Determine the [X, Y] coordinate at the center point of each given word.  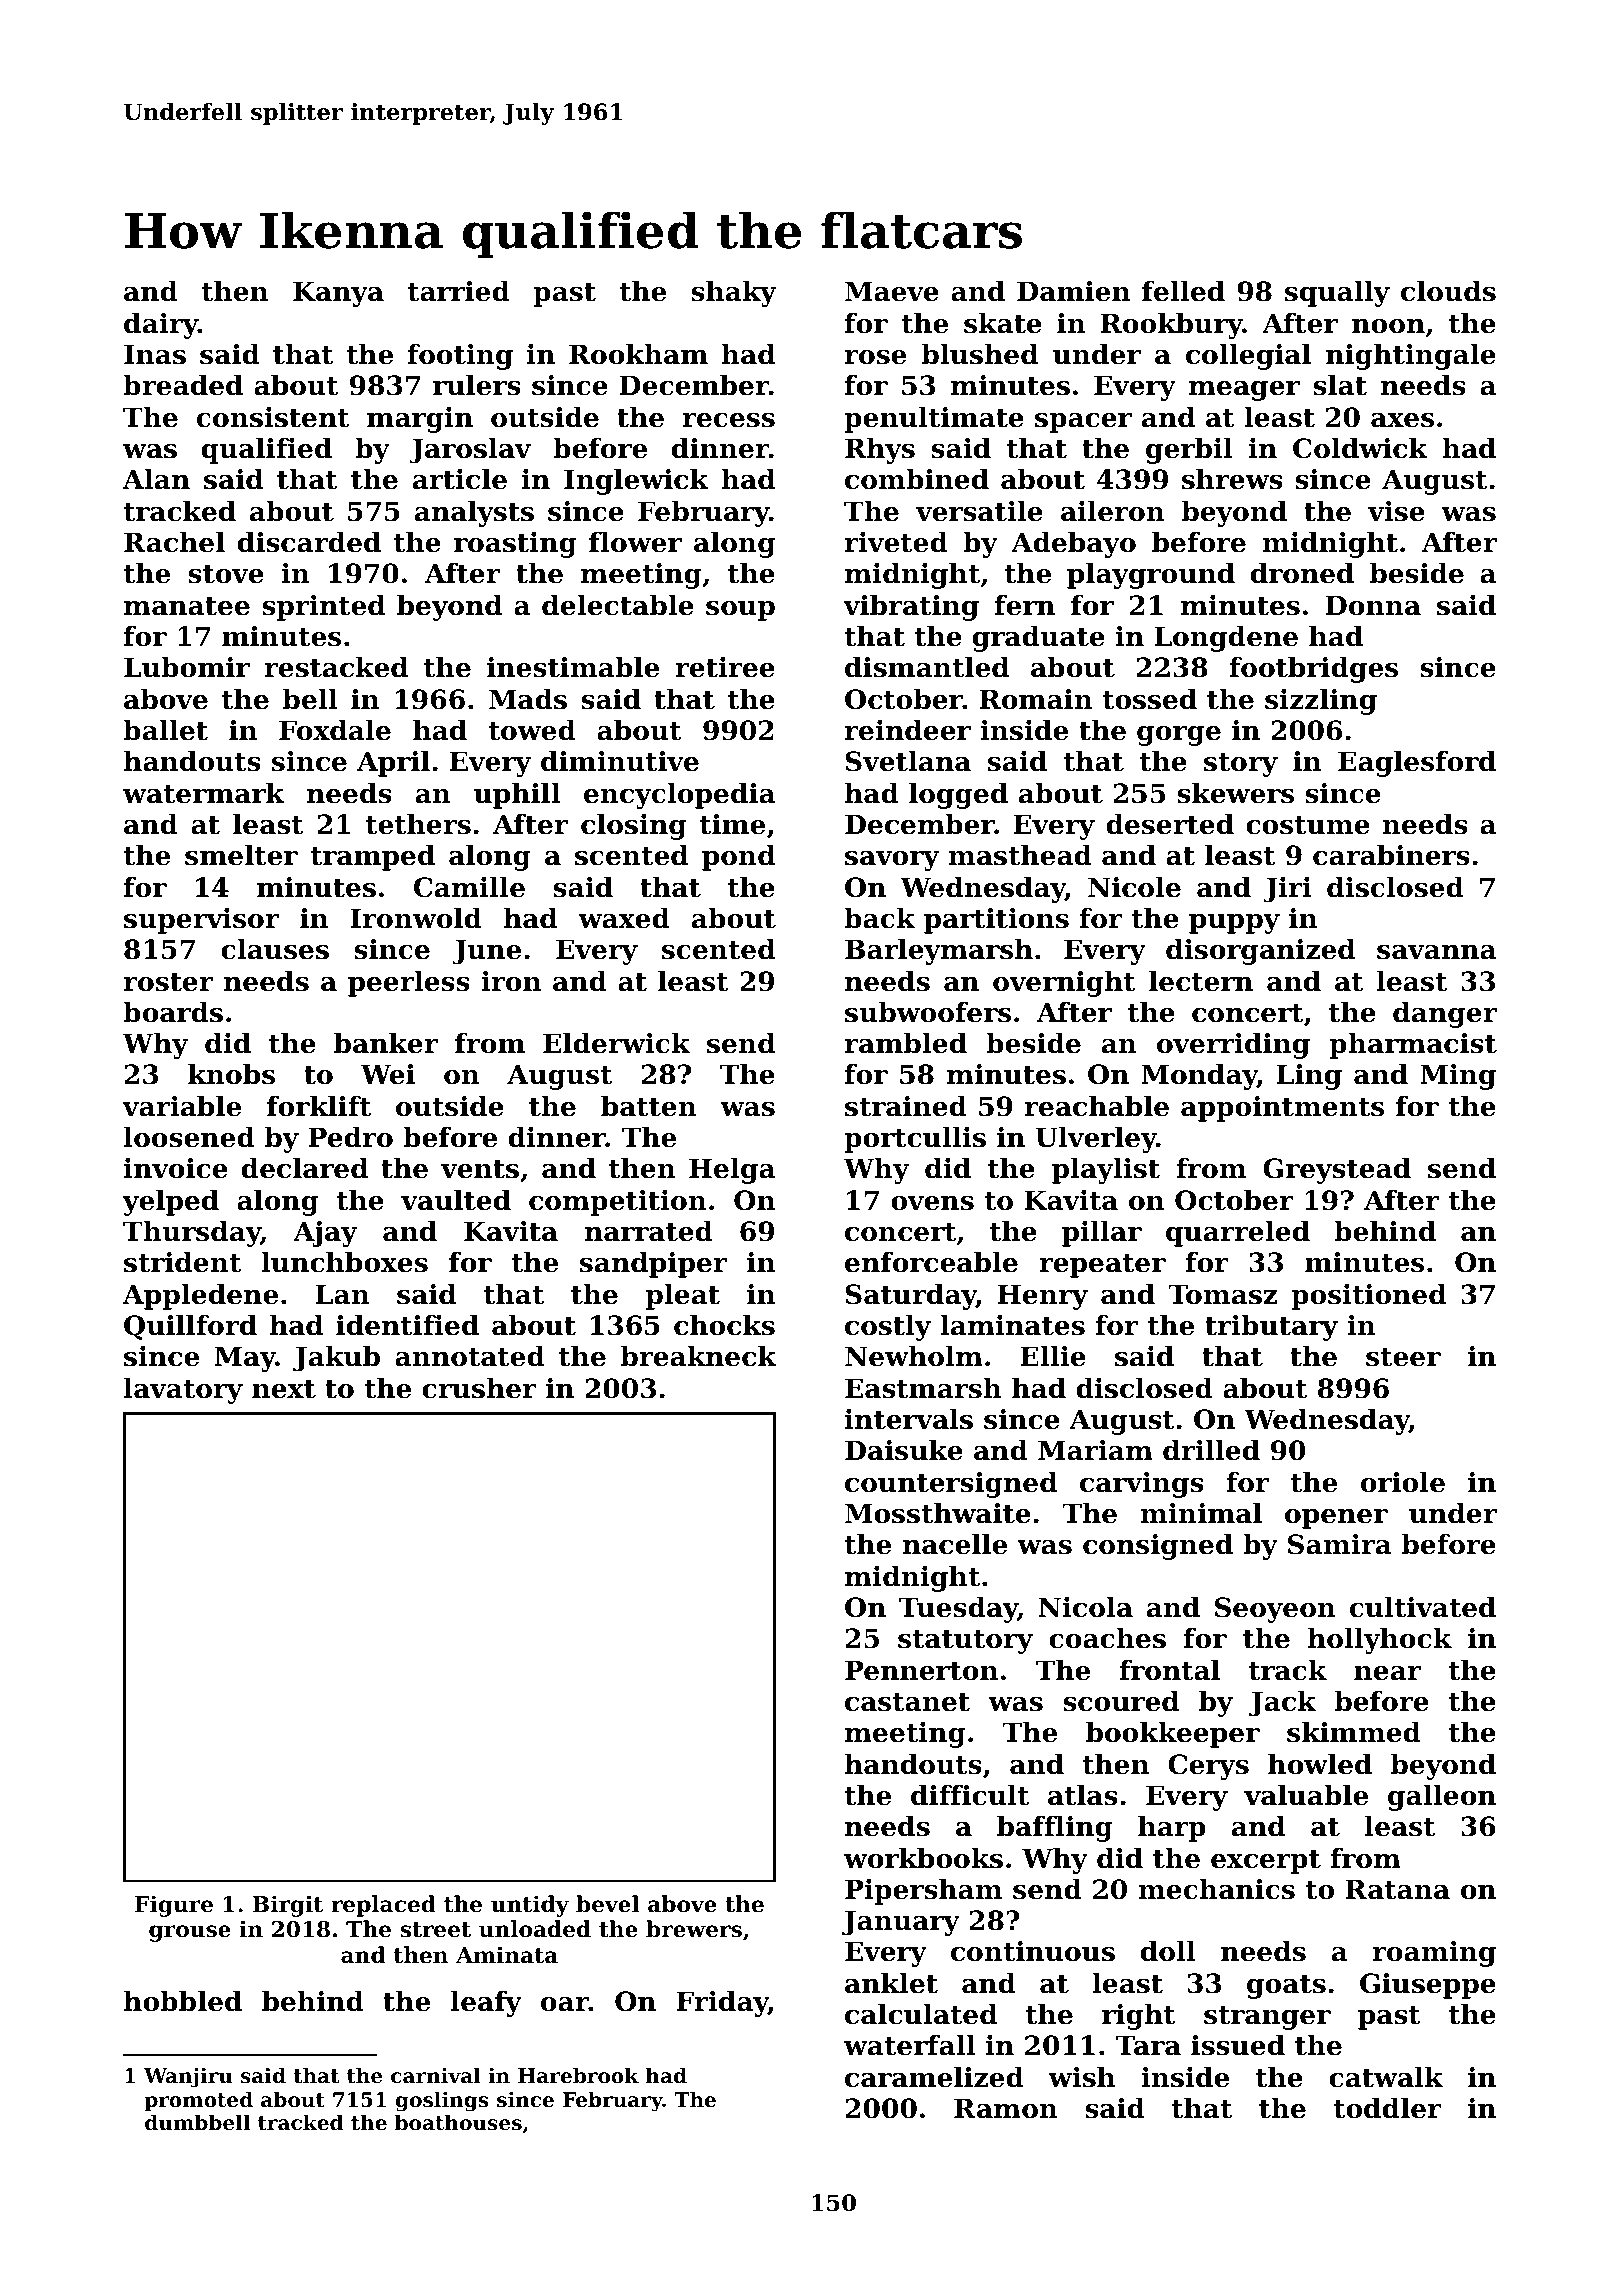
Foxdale [335, 730]
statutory [965, 1642]
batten [649, 1106]
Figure [174, 1906]
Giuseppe [1428, 1986]
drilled [1211, 1450]
